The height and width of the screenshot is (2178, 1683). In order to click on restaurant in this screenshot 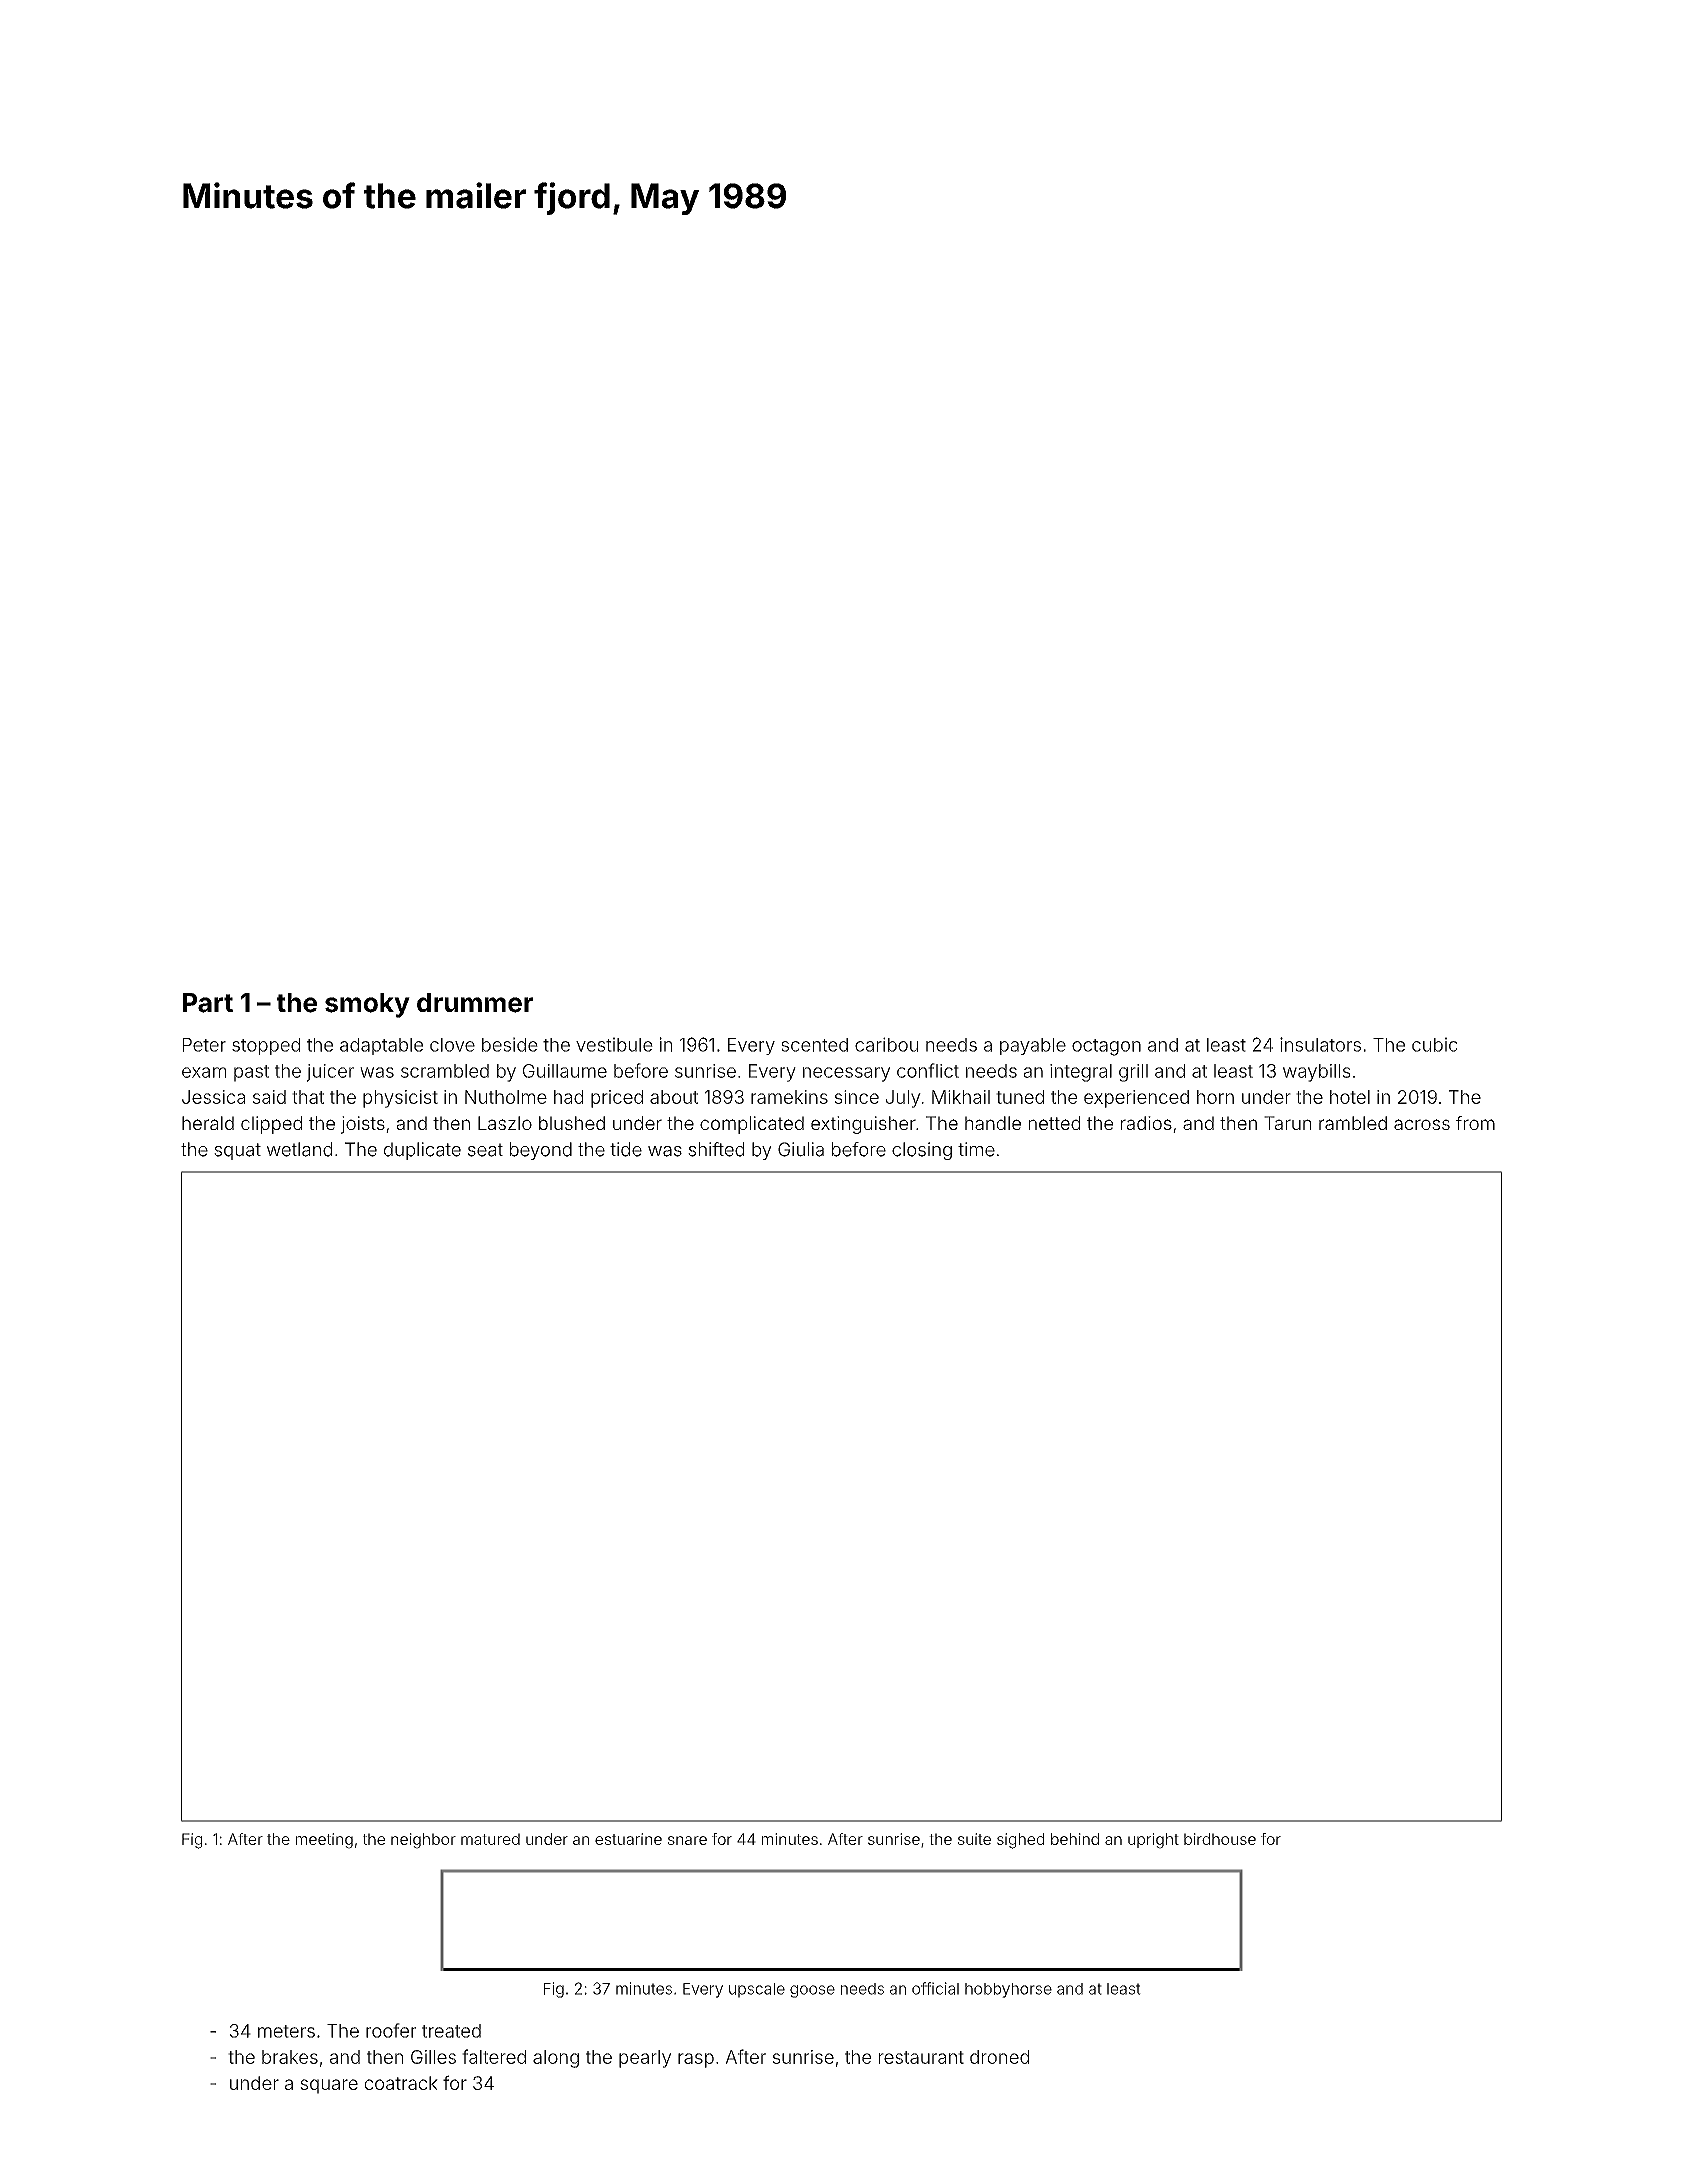, I will do `click(921, 2057)`.
